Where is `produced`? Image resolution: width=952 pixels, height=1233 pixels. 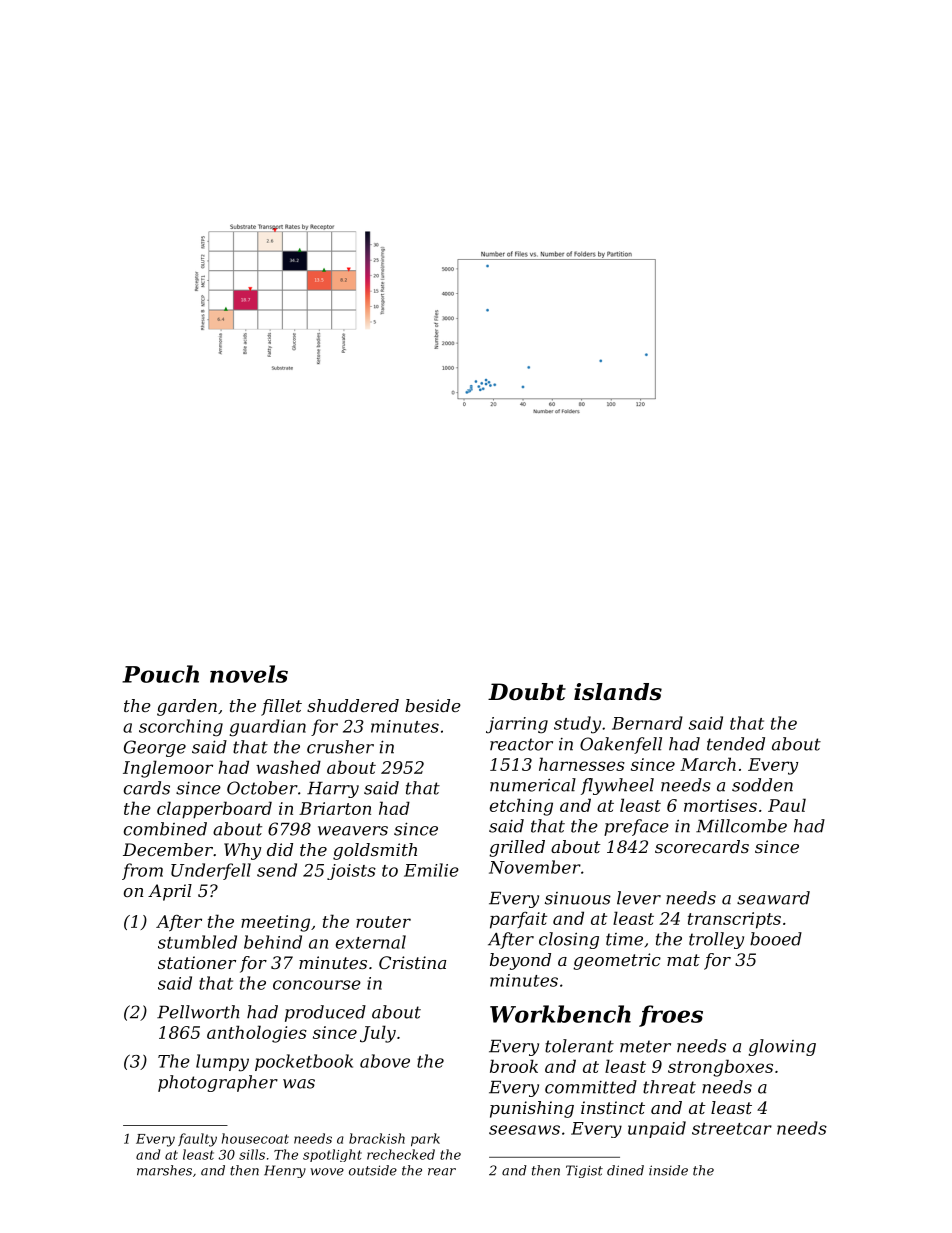 produced is located at coordinates (325, 1013).
